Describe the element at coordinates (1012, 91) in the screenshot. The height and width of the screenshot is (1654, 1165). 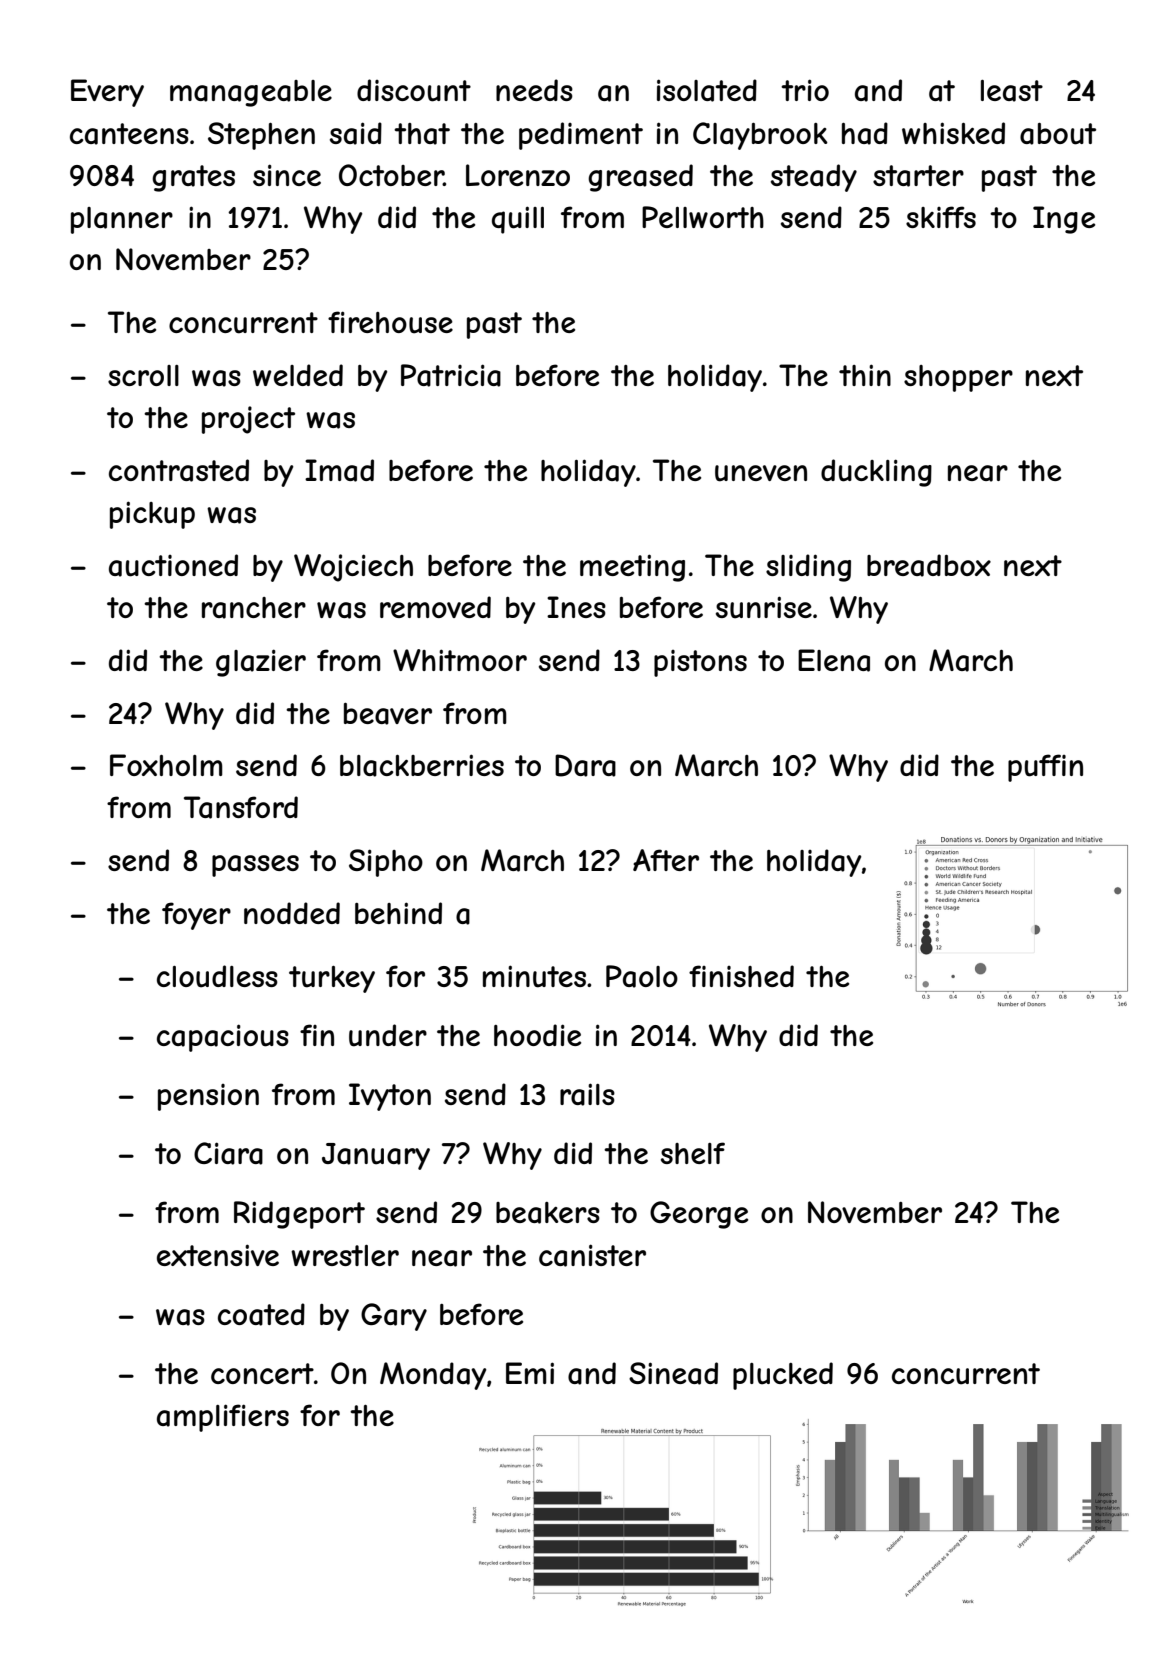
I see `least` at that location.
